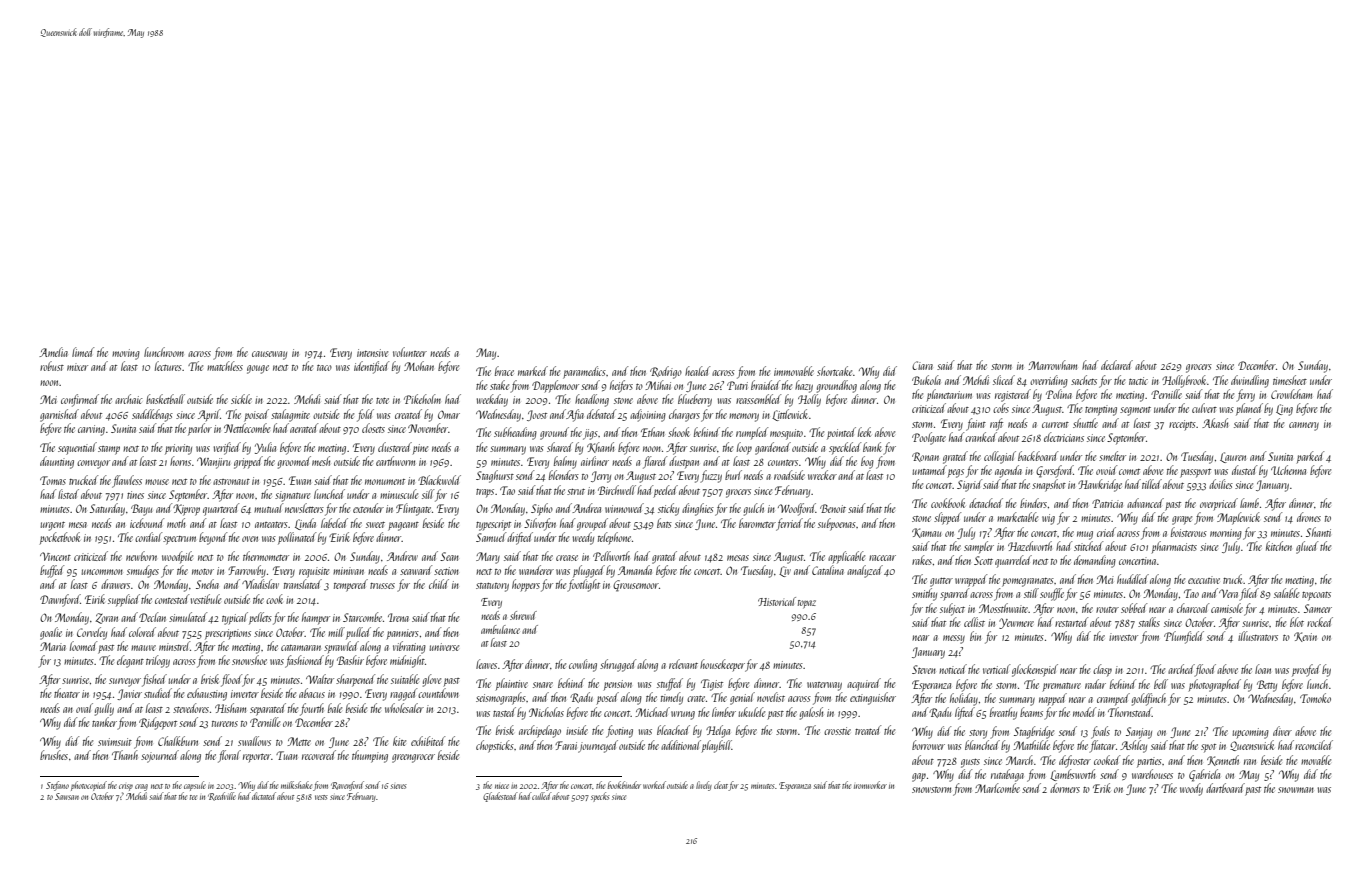  I want to click on gardened, so click(773, 448).
